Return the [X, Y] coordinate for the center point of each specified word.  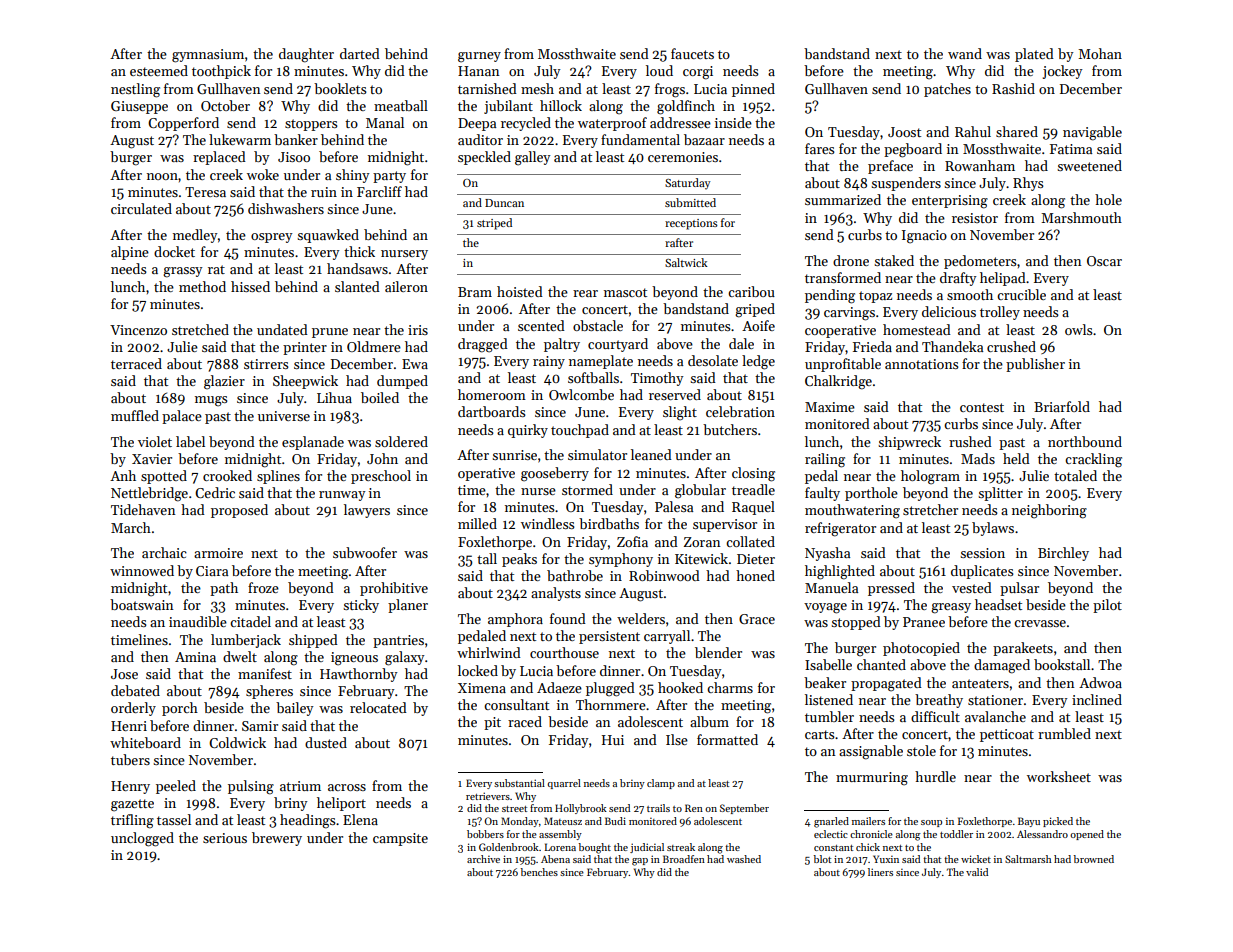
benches [539, 872]
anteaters [980, 683]
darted [360, 53]
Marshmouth [1081, 217]
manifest [265, 673]
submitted [690, 202]
